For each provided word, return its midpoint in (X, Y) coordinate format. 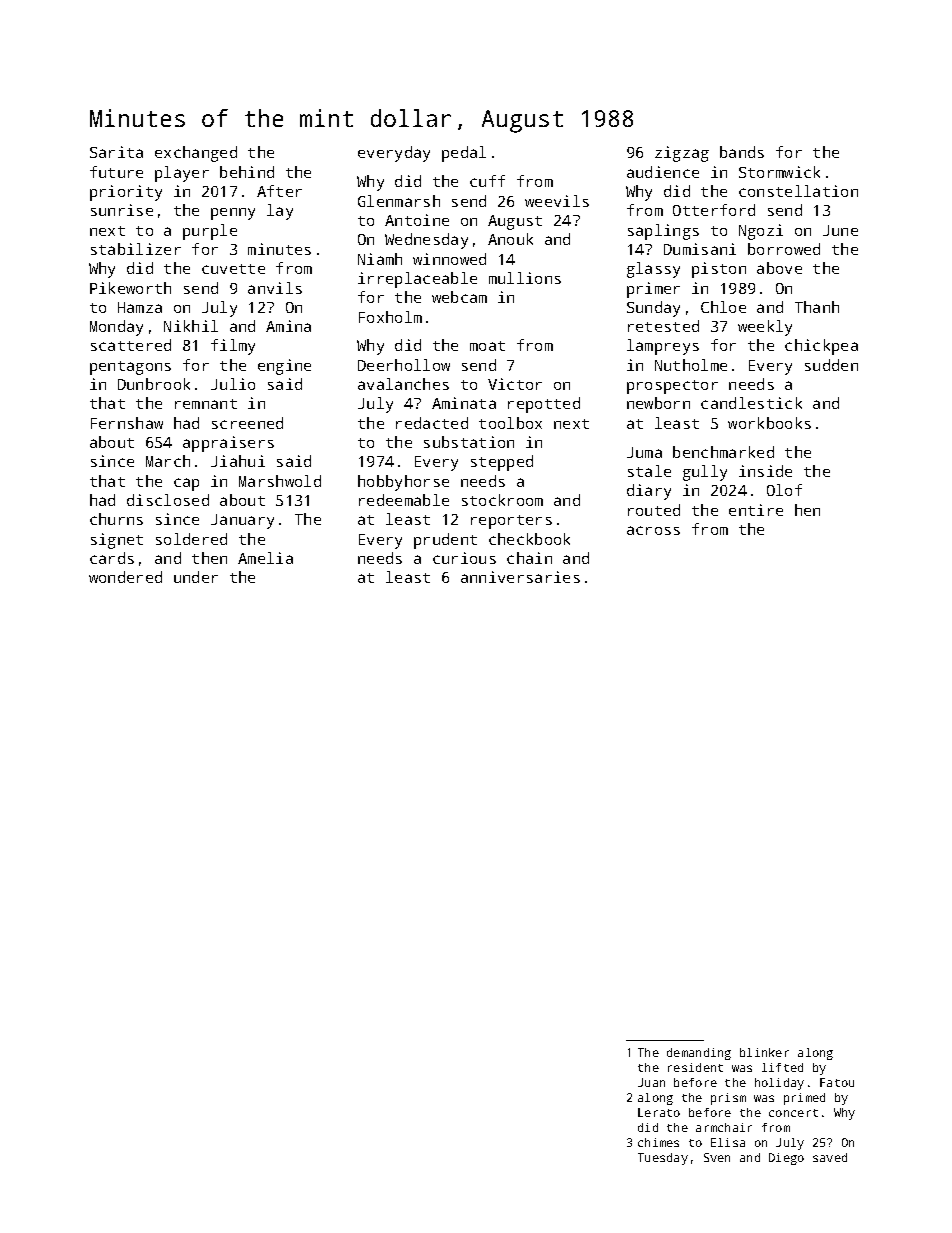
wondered (125, 577)
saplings (663, 232)
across (653, 530)
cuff (487, 181)
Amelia (265, 558)
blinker (764, 1052)
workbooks (769, 423)
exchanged (196, 154)
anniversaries (520, 577)
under (196, 577)
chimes (658, 1142)
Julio (233, 384)
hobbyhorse (403, 483)
